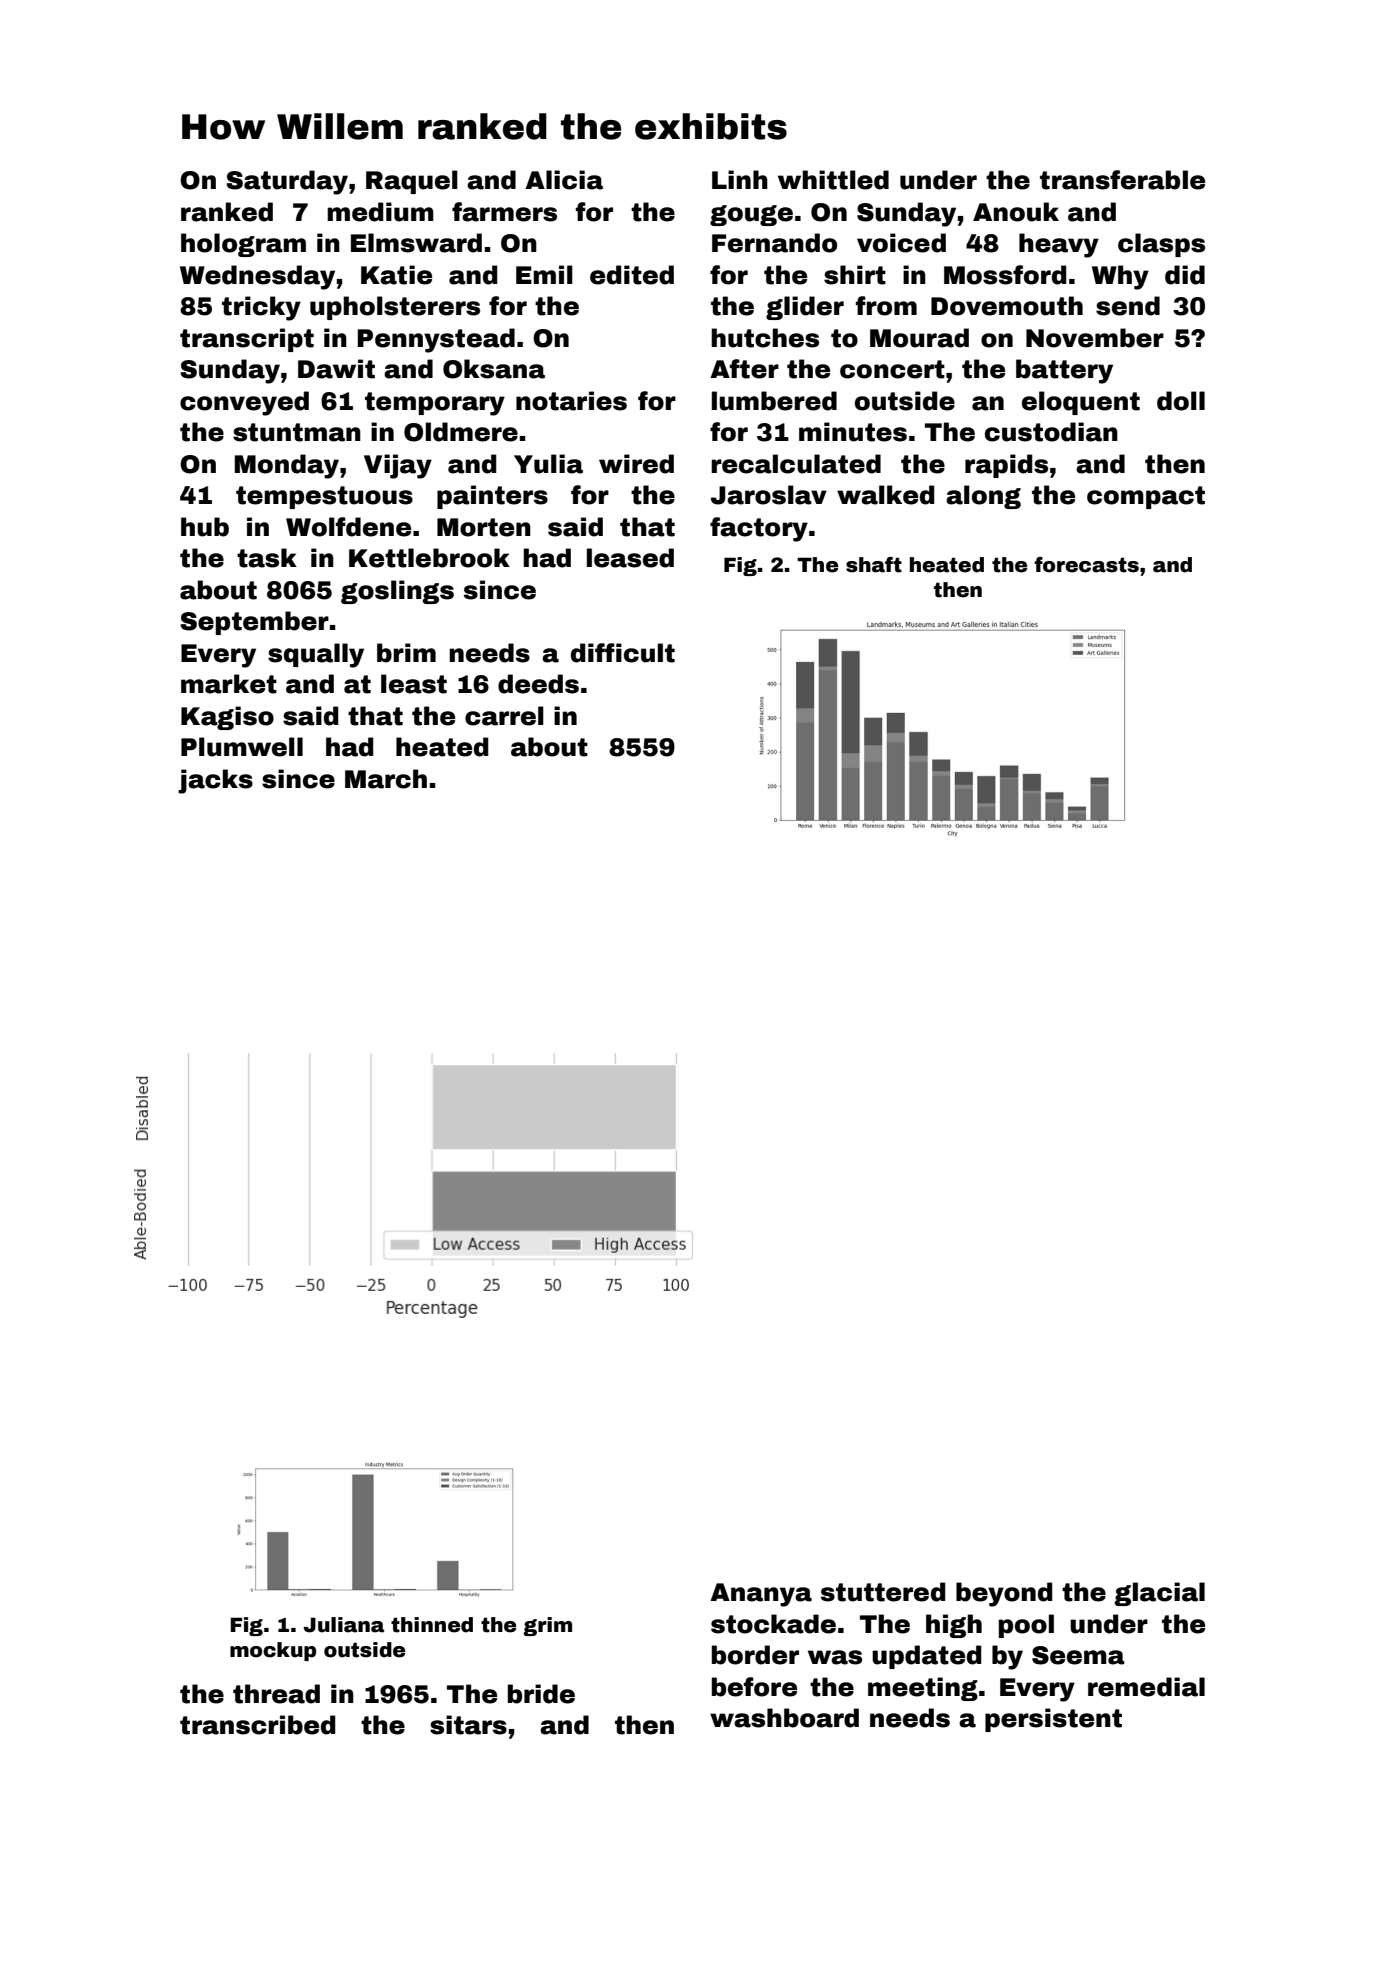  Describe the element at coordinates (759, 529) in the screenshot. I see `factory` at that location.
